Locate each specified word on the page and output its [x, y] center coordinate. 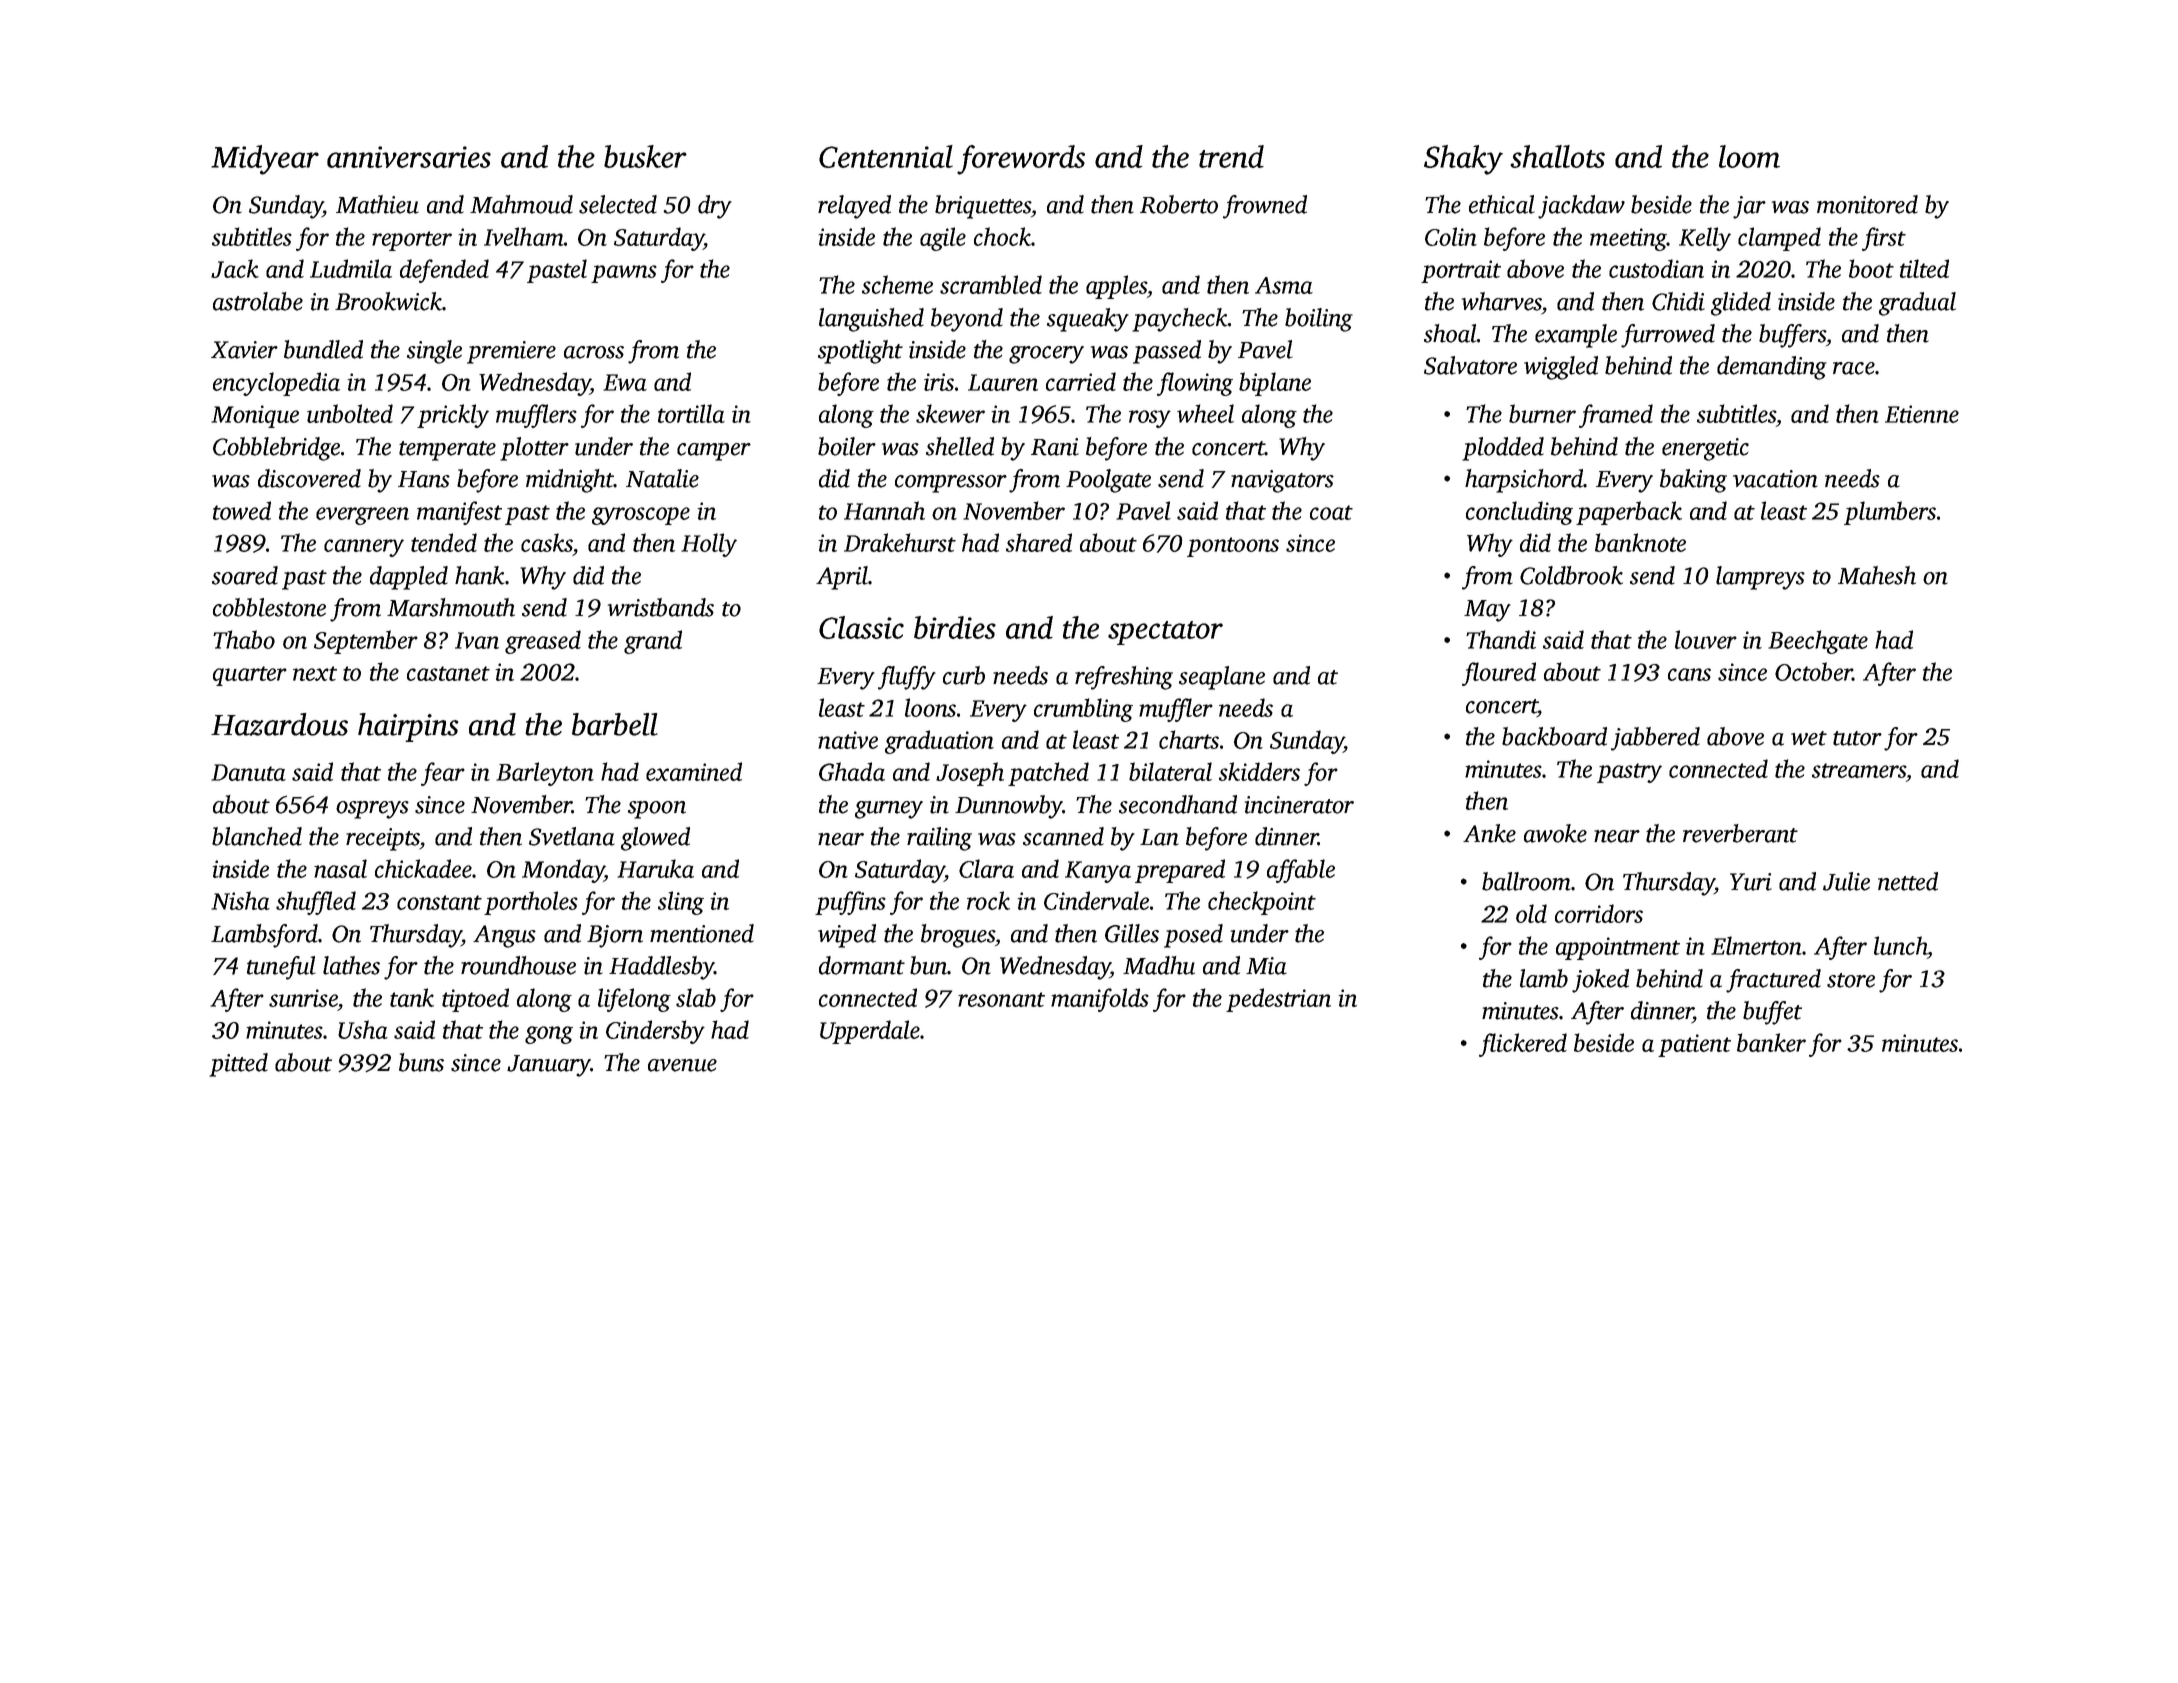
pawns [624, 274]
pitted [238, 1065]
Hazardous [279, 724]
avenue [682, 1065]
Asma [1284, 285]
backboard [1554, 736]
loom [1749, 156]
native [848, 740]
